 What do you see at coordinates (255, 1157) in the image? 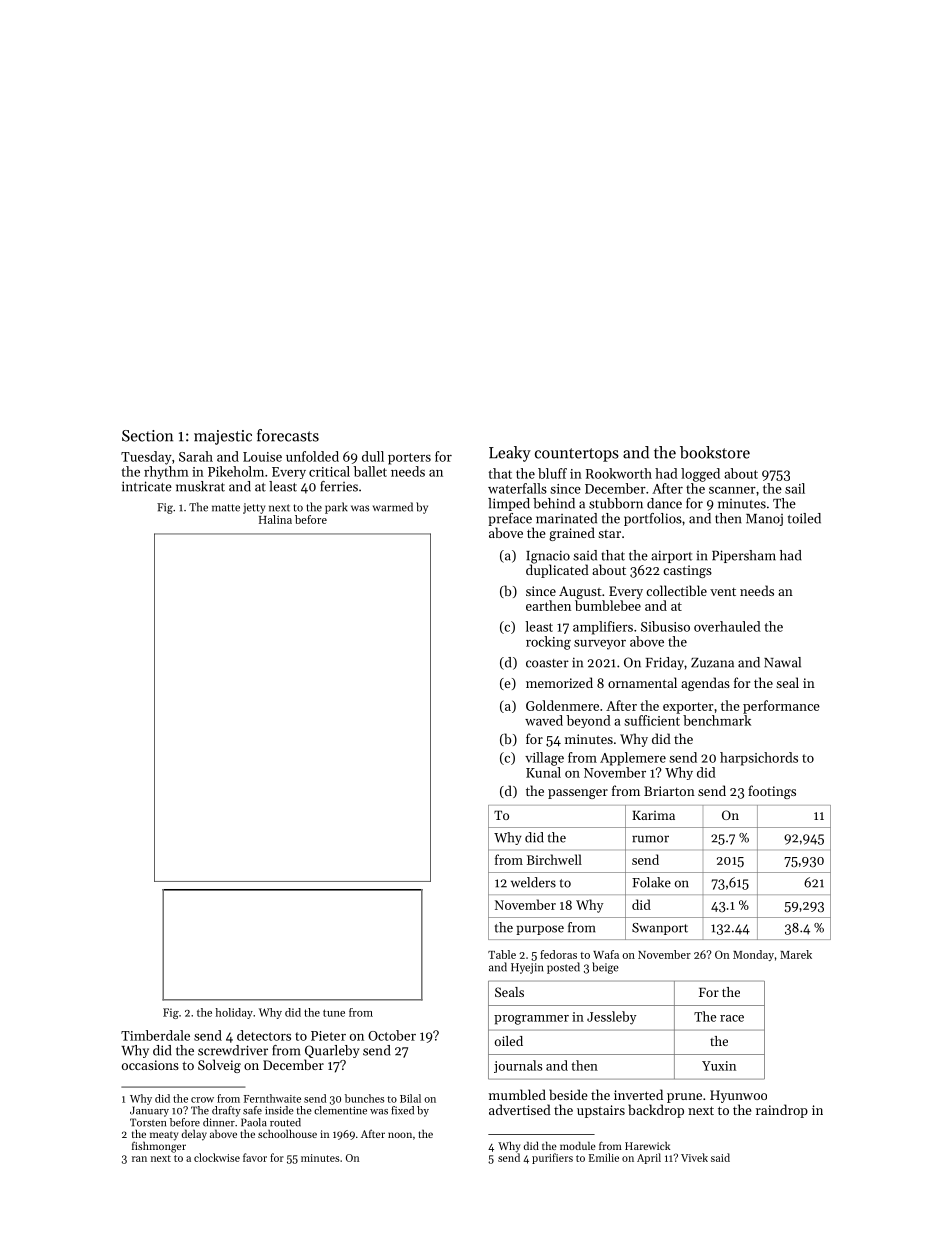
I see `favor` at bounding box center [255, 1157].
